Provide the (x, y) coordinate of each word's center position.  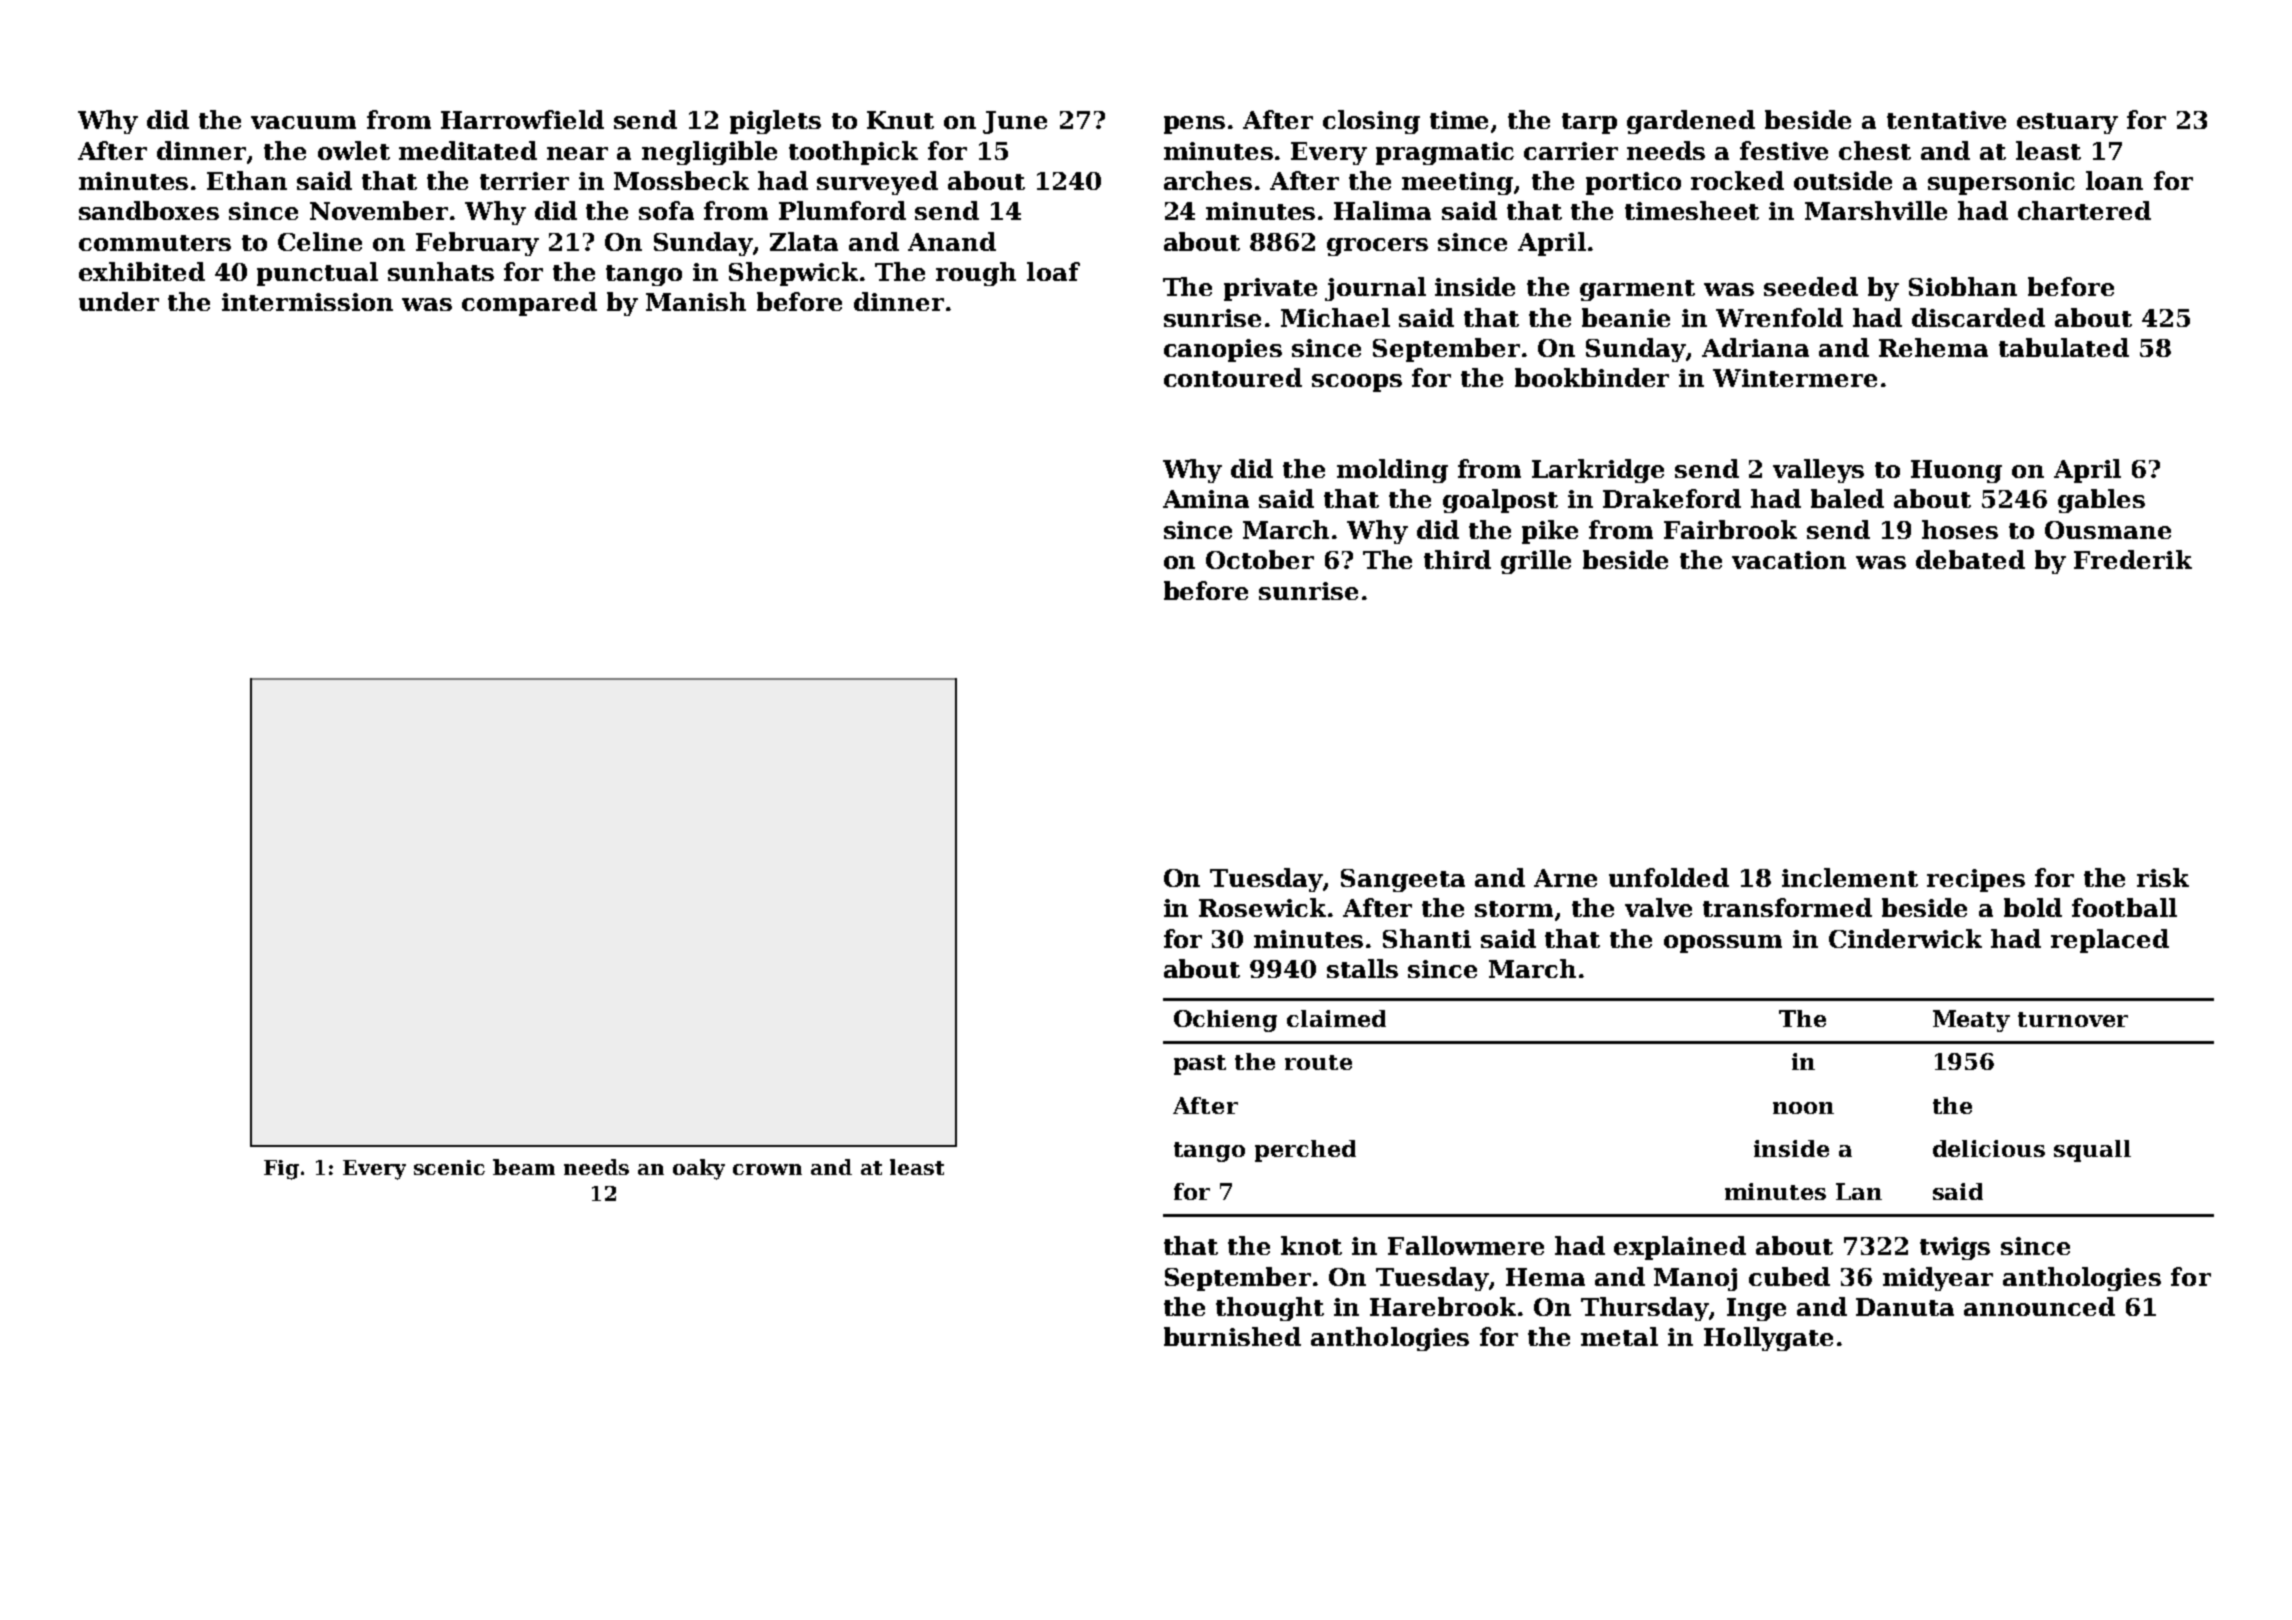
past (1200, 1065)
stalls (1362, 968)
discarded (1978, 317)
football (2124, 907)
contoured (1233, 377)
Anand (952, 241)
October (1260, 559)
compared (529, 304)
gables (2101, 501)
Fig (281, 1170)
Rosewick (1262, 907)
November (379, 210)
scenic (449, 1167)
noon (1803, 1108)
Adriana (1755, 347)
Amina (1206, 499)
